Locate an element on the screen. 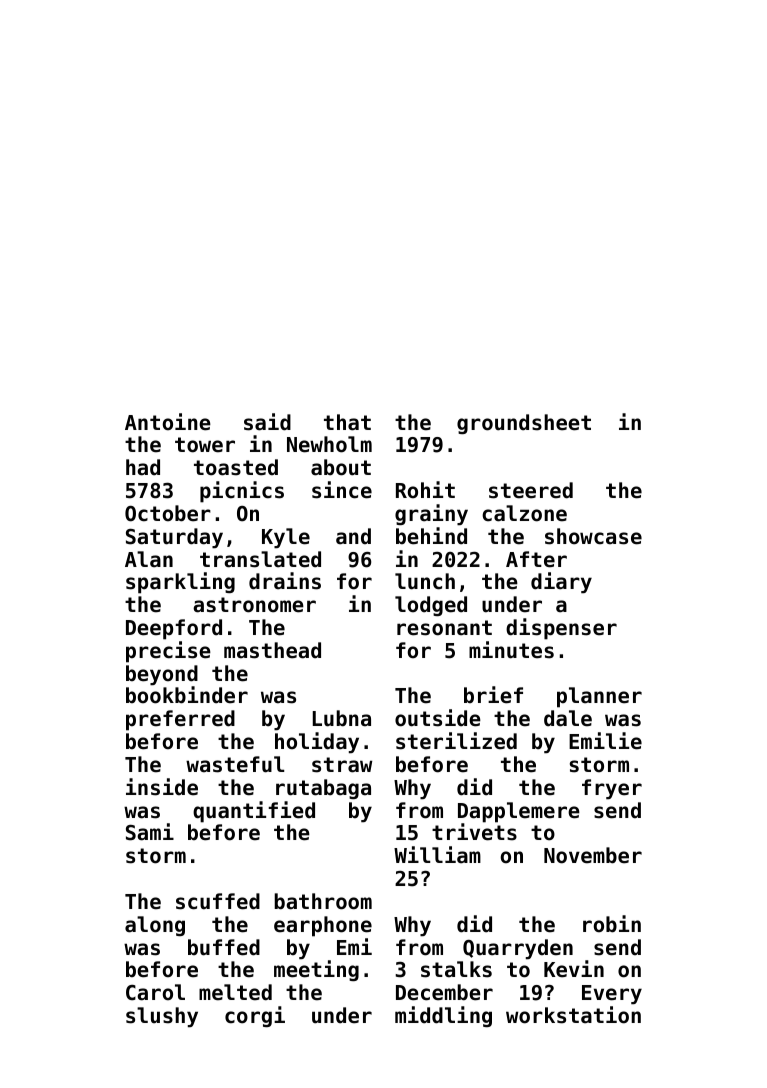 Image resolution: width=767 pixels, height=1088 pixels. Saturday is located at coordinates (174, 538).
